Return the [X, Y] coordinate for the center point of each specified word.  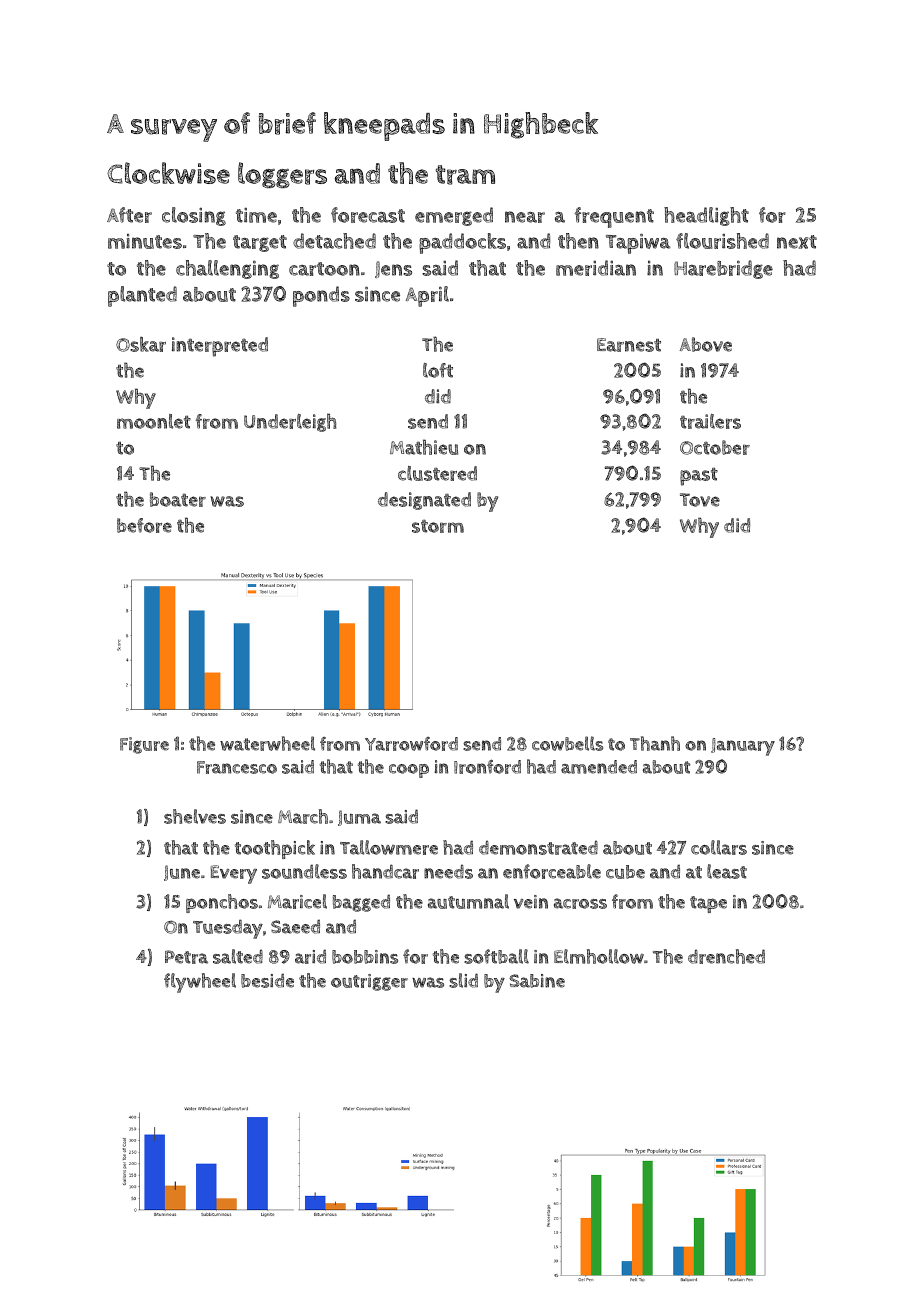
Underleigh [290, 422]
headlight [706, 216]
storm [438, 526]
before [144, 525]
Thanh [655, 743]
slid [463, 980]
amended [599, 767]
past [699, 476]
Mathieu [424, 447]
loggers [282, 175]
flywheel [200, 983]
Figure [144, 745]
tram [465, 175]
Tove [700, 500]
